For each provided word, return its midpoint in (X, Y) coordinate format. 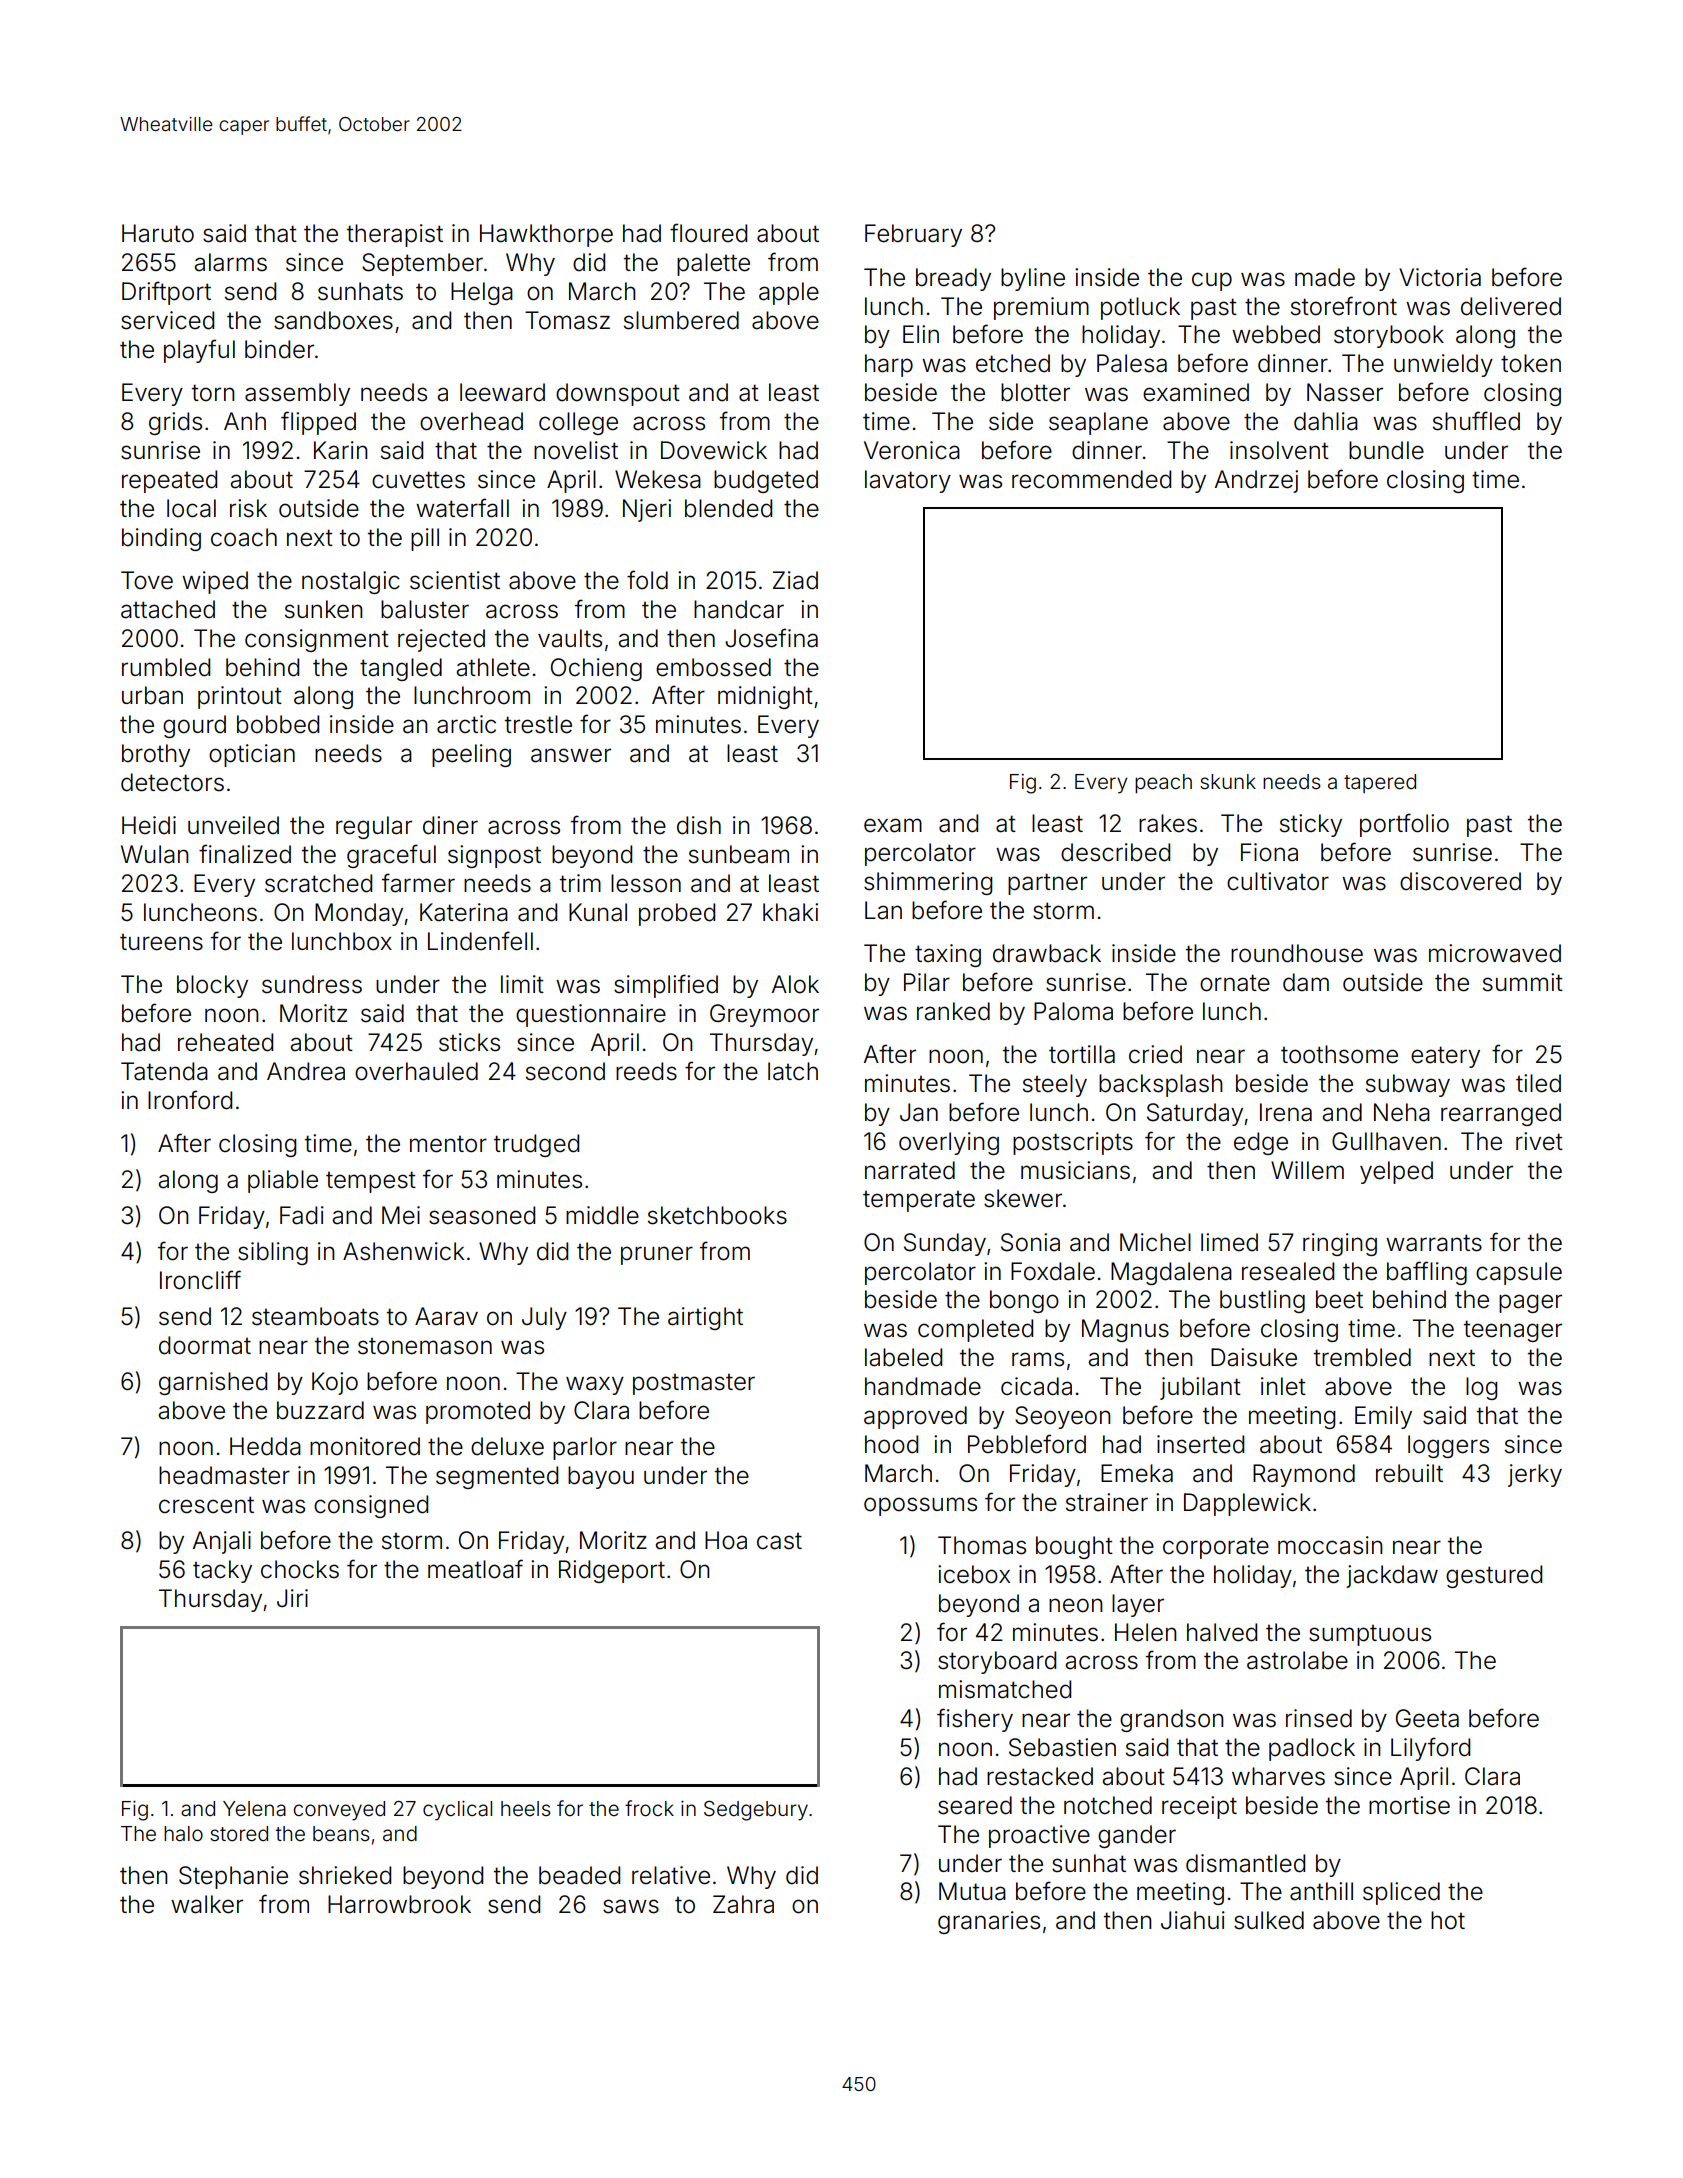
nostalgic (351, 582)
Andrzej (1256, 481)
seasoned (482, 1215)
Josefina (771, 638)
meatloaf (475, 1569)
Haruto (158, 233)
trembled (1362, 1357)
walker (207, 1904)
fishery (975, 1720)
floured (708, 233)
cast (779, 1541)
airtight (705, 1318)
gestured (1494, 1576)
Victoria (1440, 277)
